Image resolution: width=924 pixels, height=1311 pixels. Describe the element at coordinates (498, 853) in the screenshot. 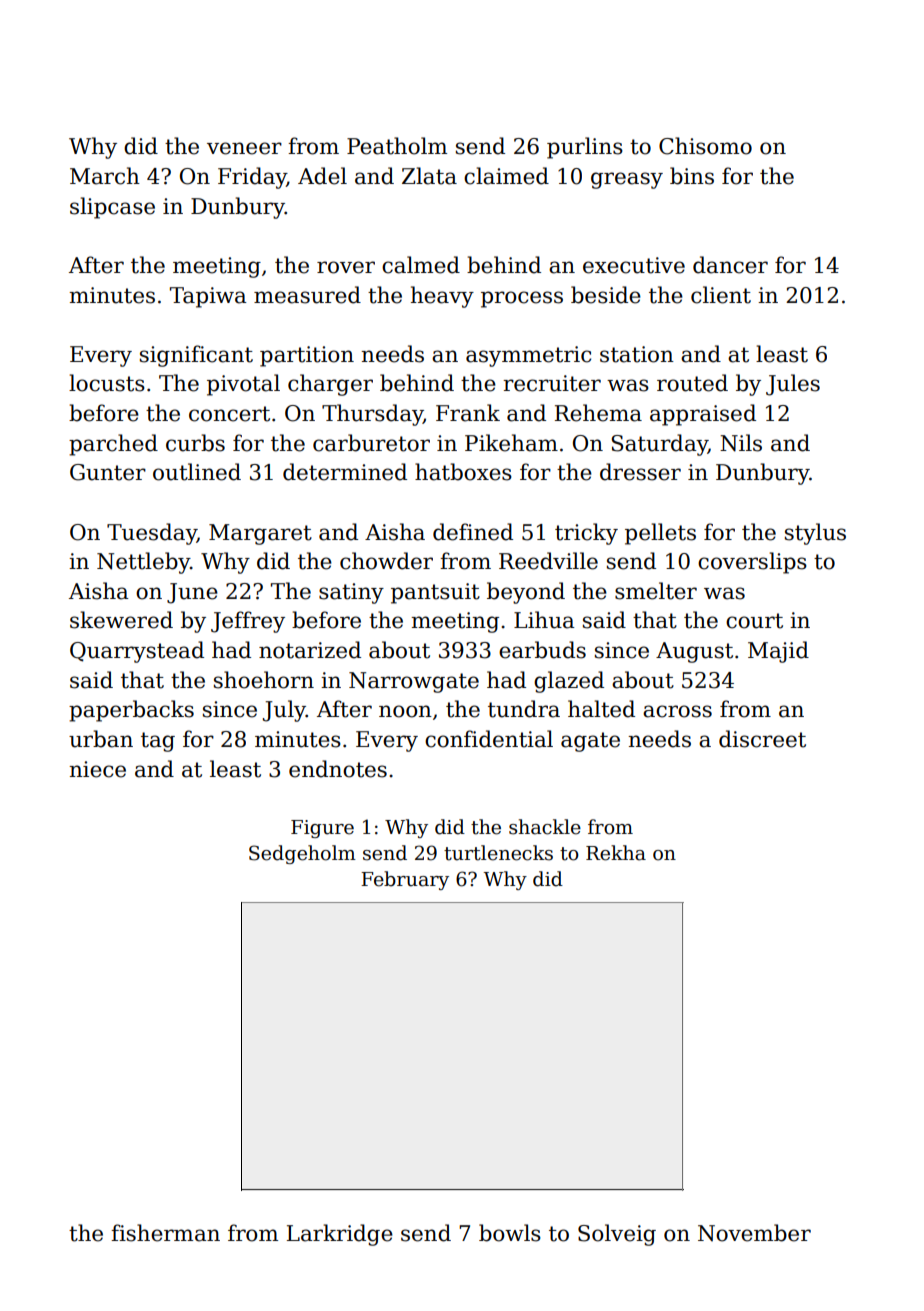

I see `turtlenecks` at that location.
